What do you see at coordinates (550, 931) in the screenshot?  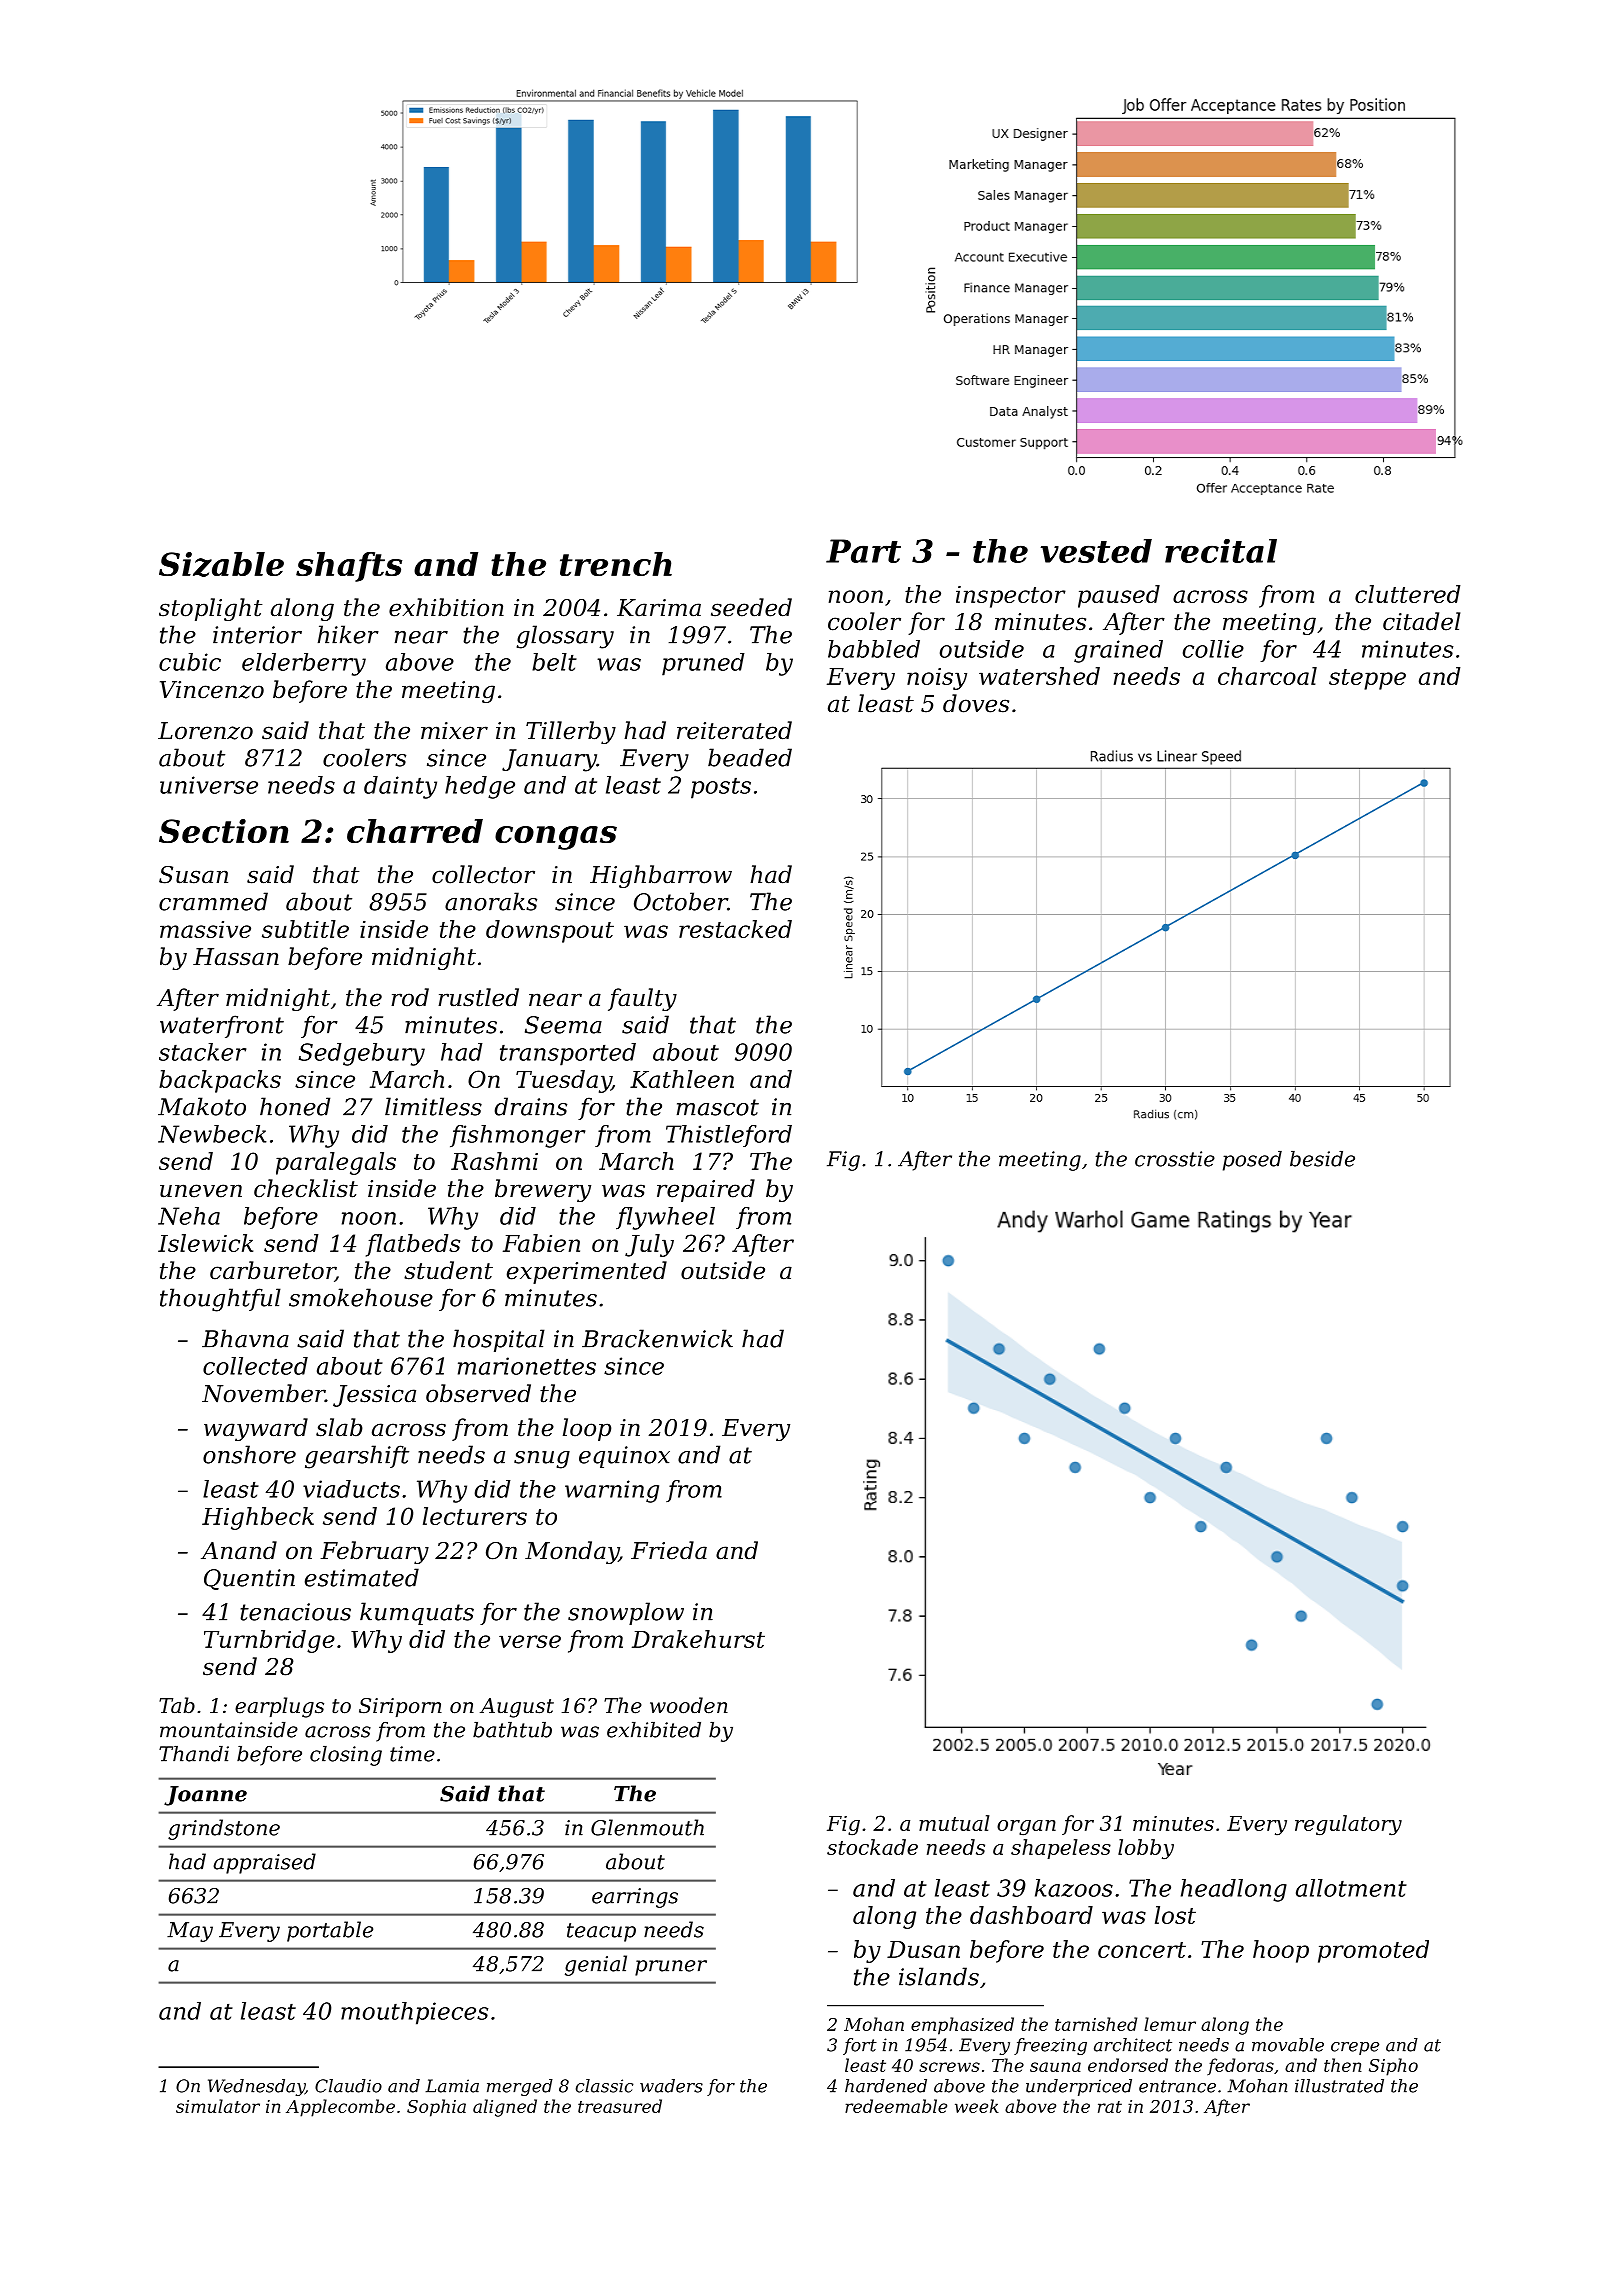 I see `downspout` at bounding box center [550, 931].
